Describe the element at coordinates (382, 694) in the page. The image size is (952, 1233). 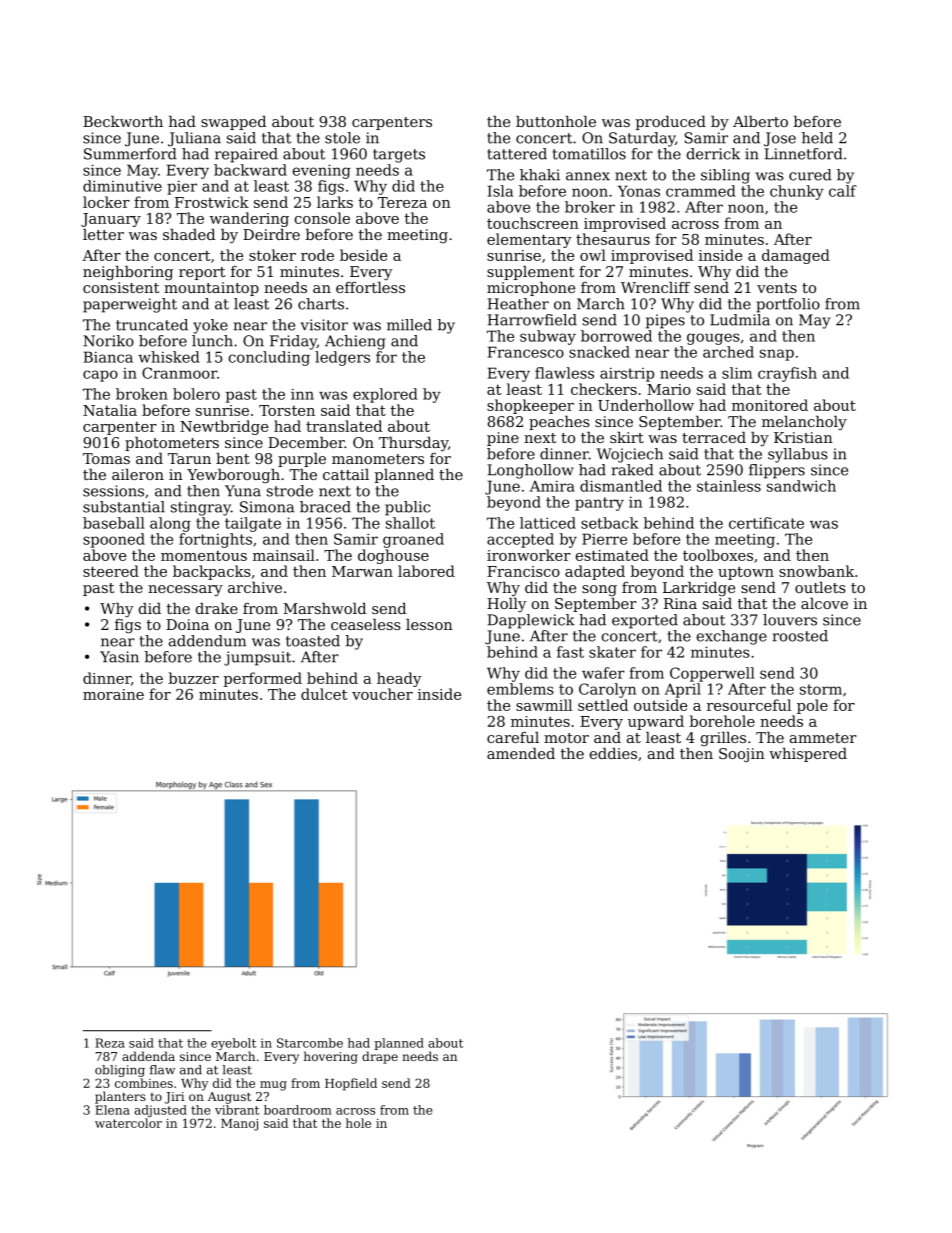
I see `voucher` at that location.
